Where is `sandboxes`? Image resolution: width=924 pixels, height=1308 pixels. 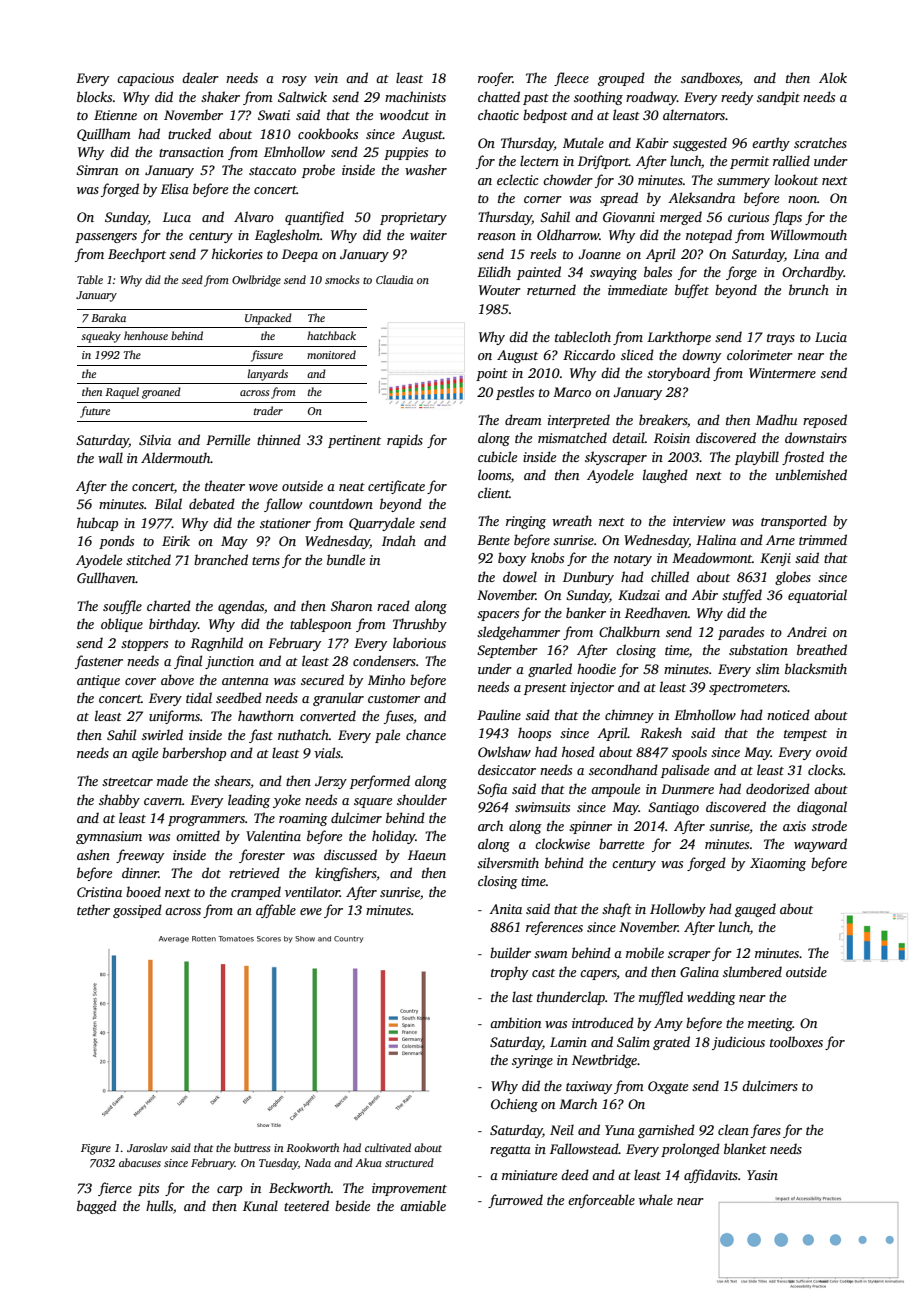 sandboxes is located at coordinates (710, 79).
